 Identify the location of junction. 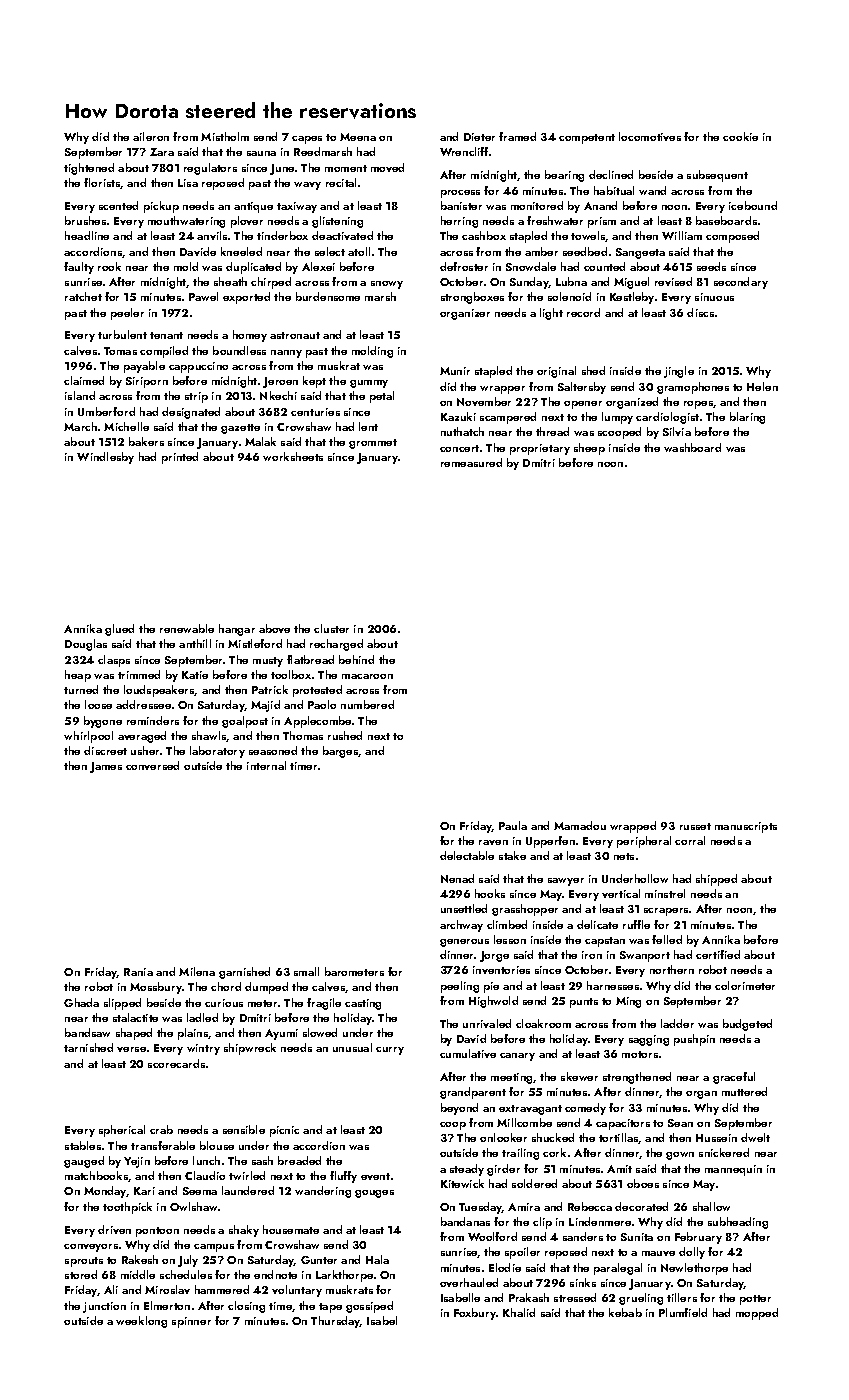
(104, 1307).
